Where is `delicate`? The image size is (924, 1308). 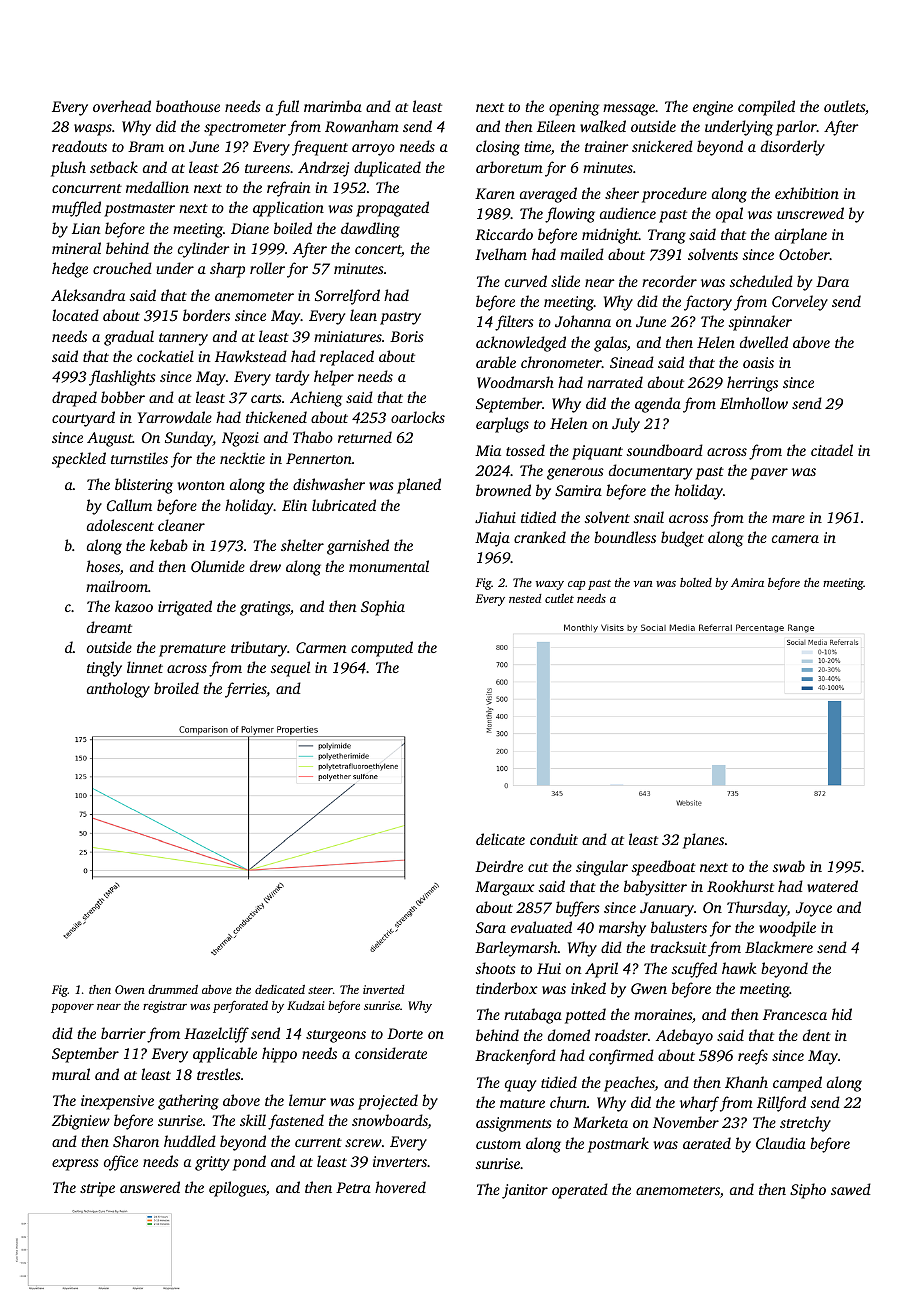
delicate is located at coordinates (500, 839).
